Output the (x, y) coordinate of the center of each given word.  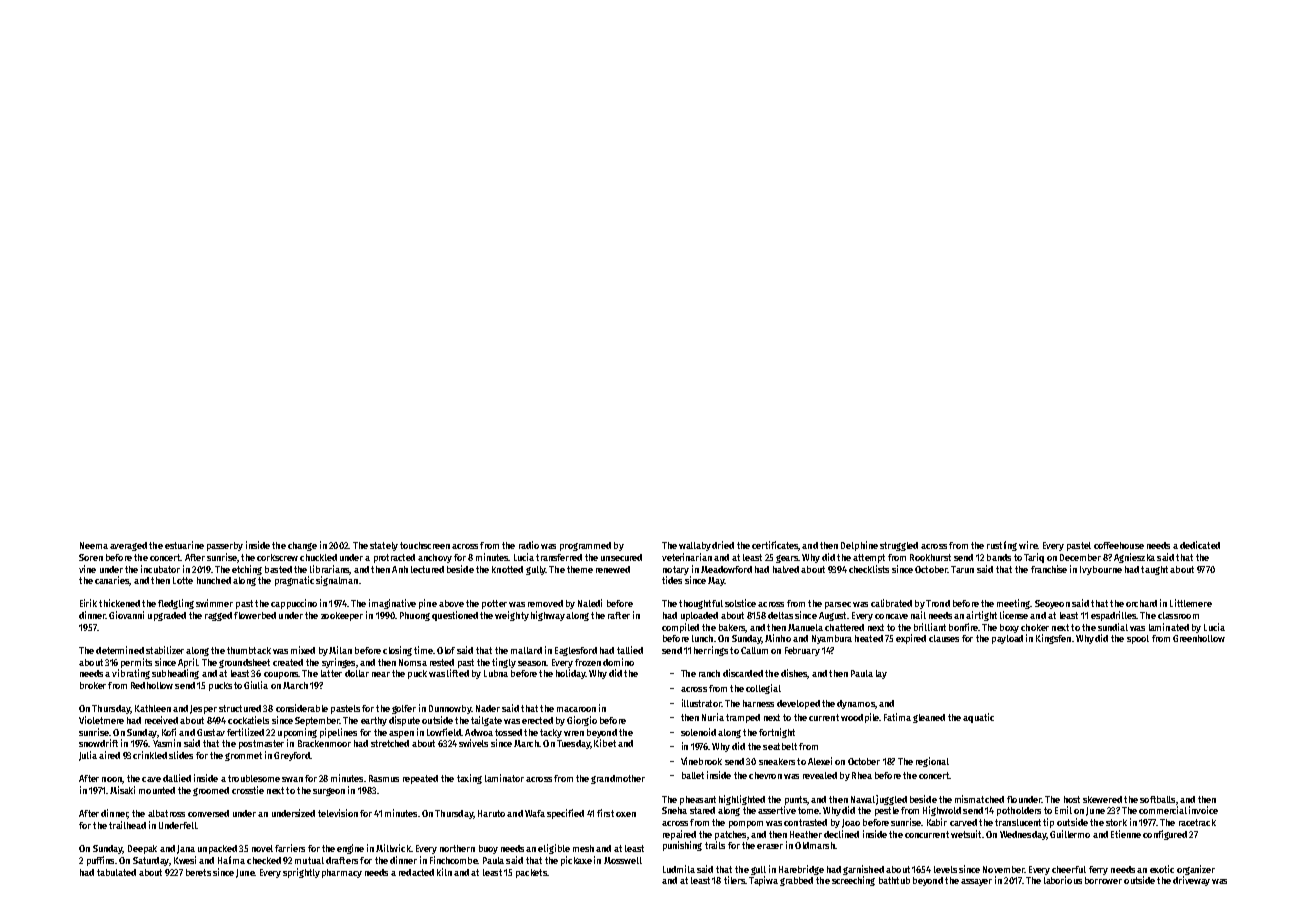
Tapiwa (763, 881)
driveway (1191, 881)
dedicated (1200, 545)
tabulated (116, 872)
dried (723, 545)
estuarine (184, 545)
